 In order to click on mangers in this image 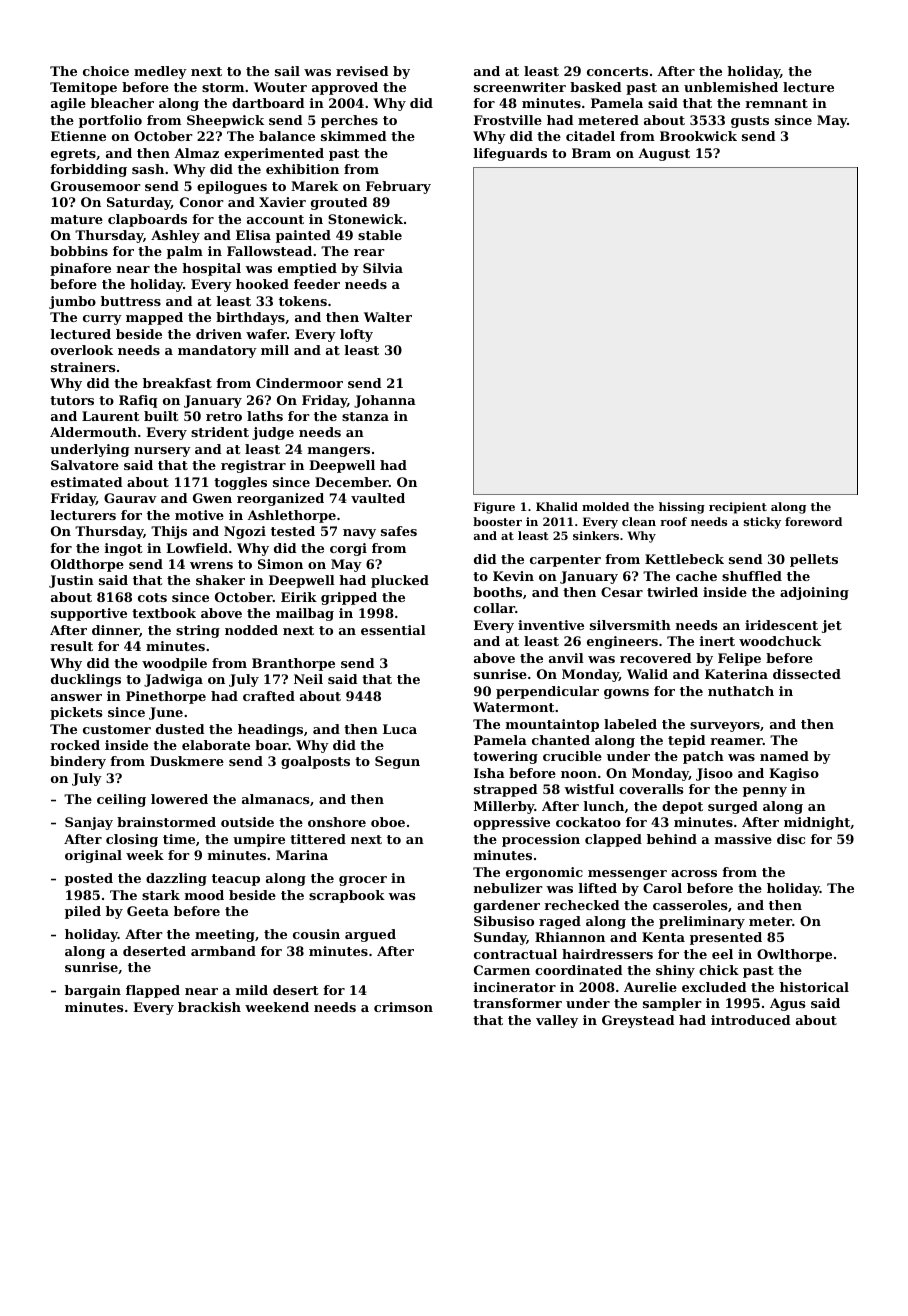, I will do `click(339, 452)`.
